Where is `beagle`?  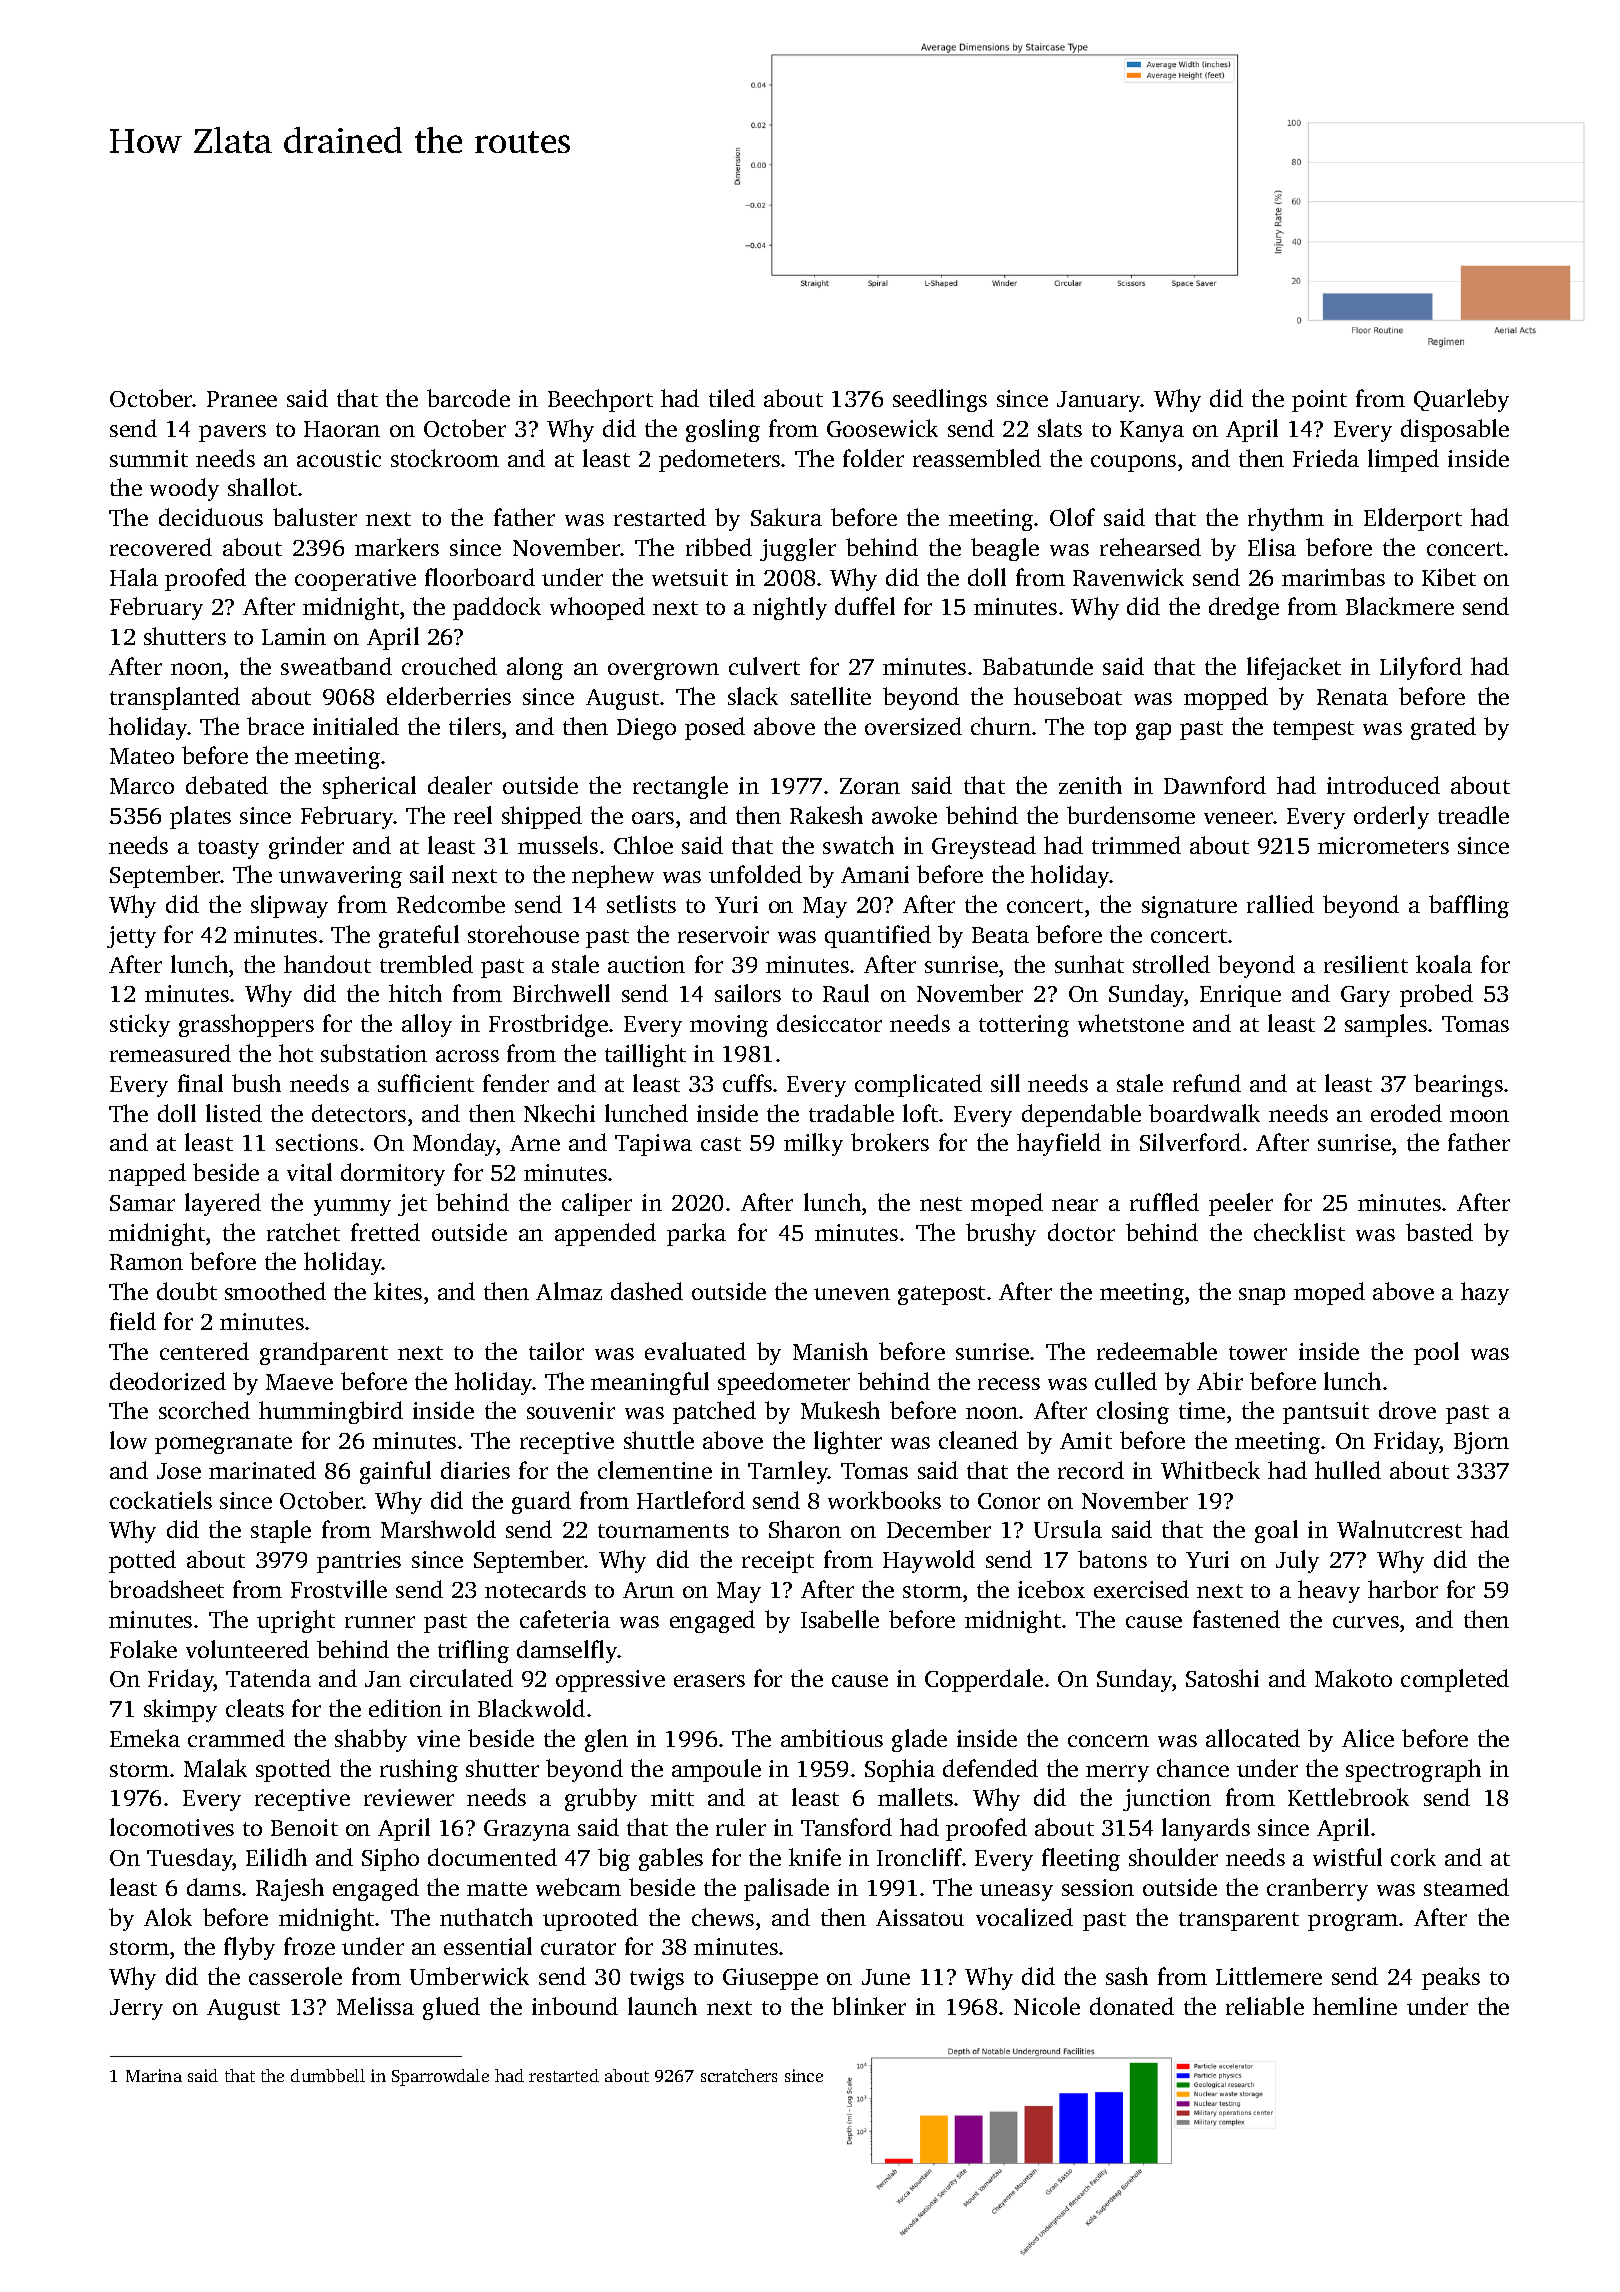
beagle is located at coordinates (1005, 549).
